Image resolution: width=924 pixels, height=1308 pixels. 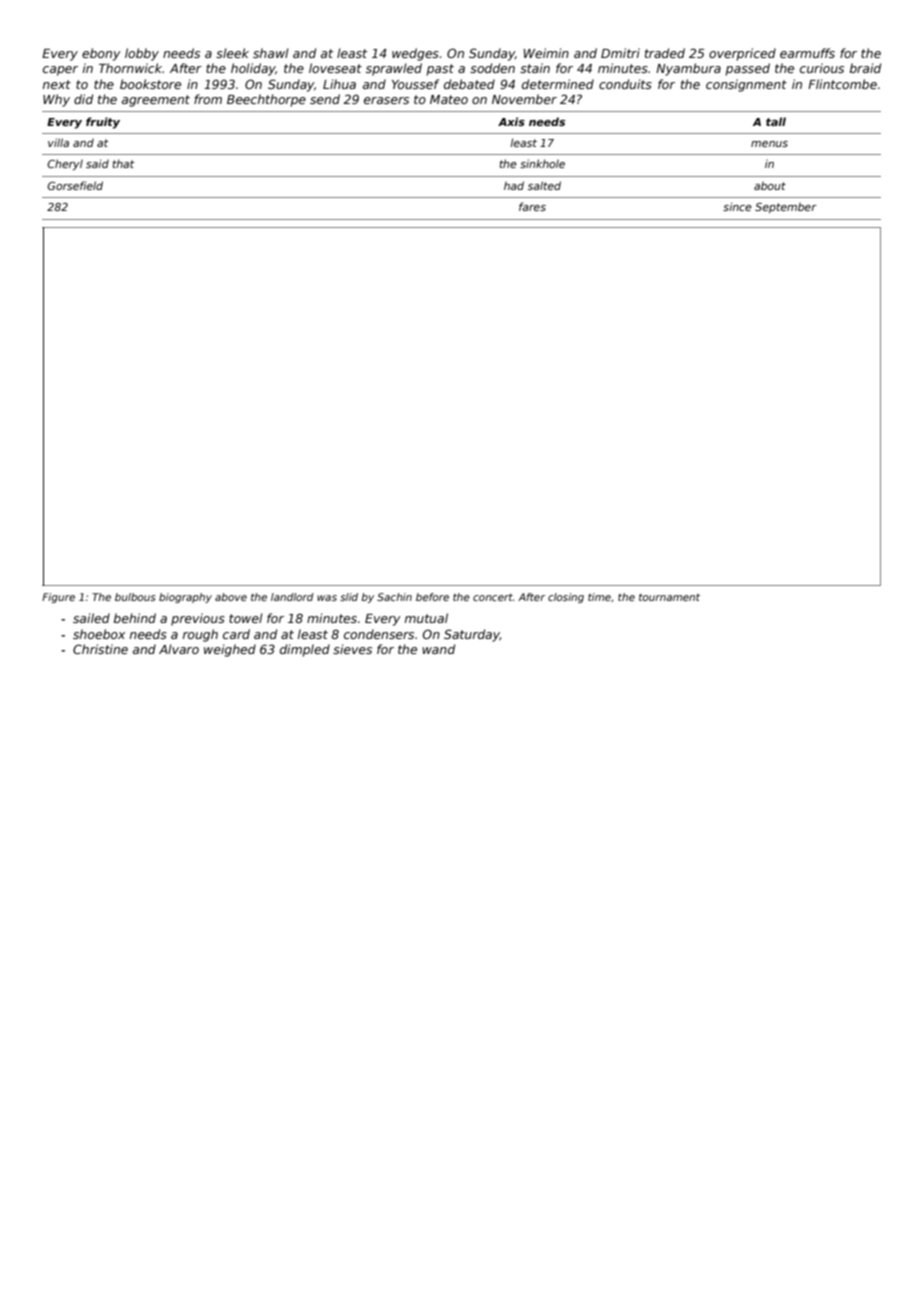 What do you see at coordinates (514, 185) in the screenshot?
I see `had` at bounding box center [514, 185].
